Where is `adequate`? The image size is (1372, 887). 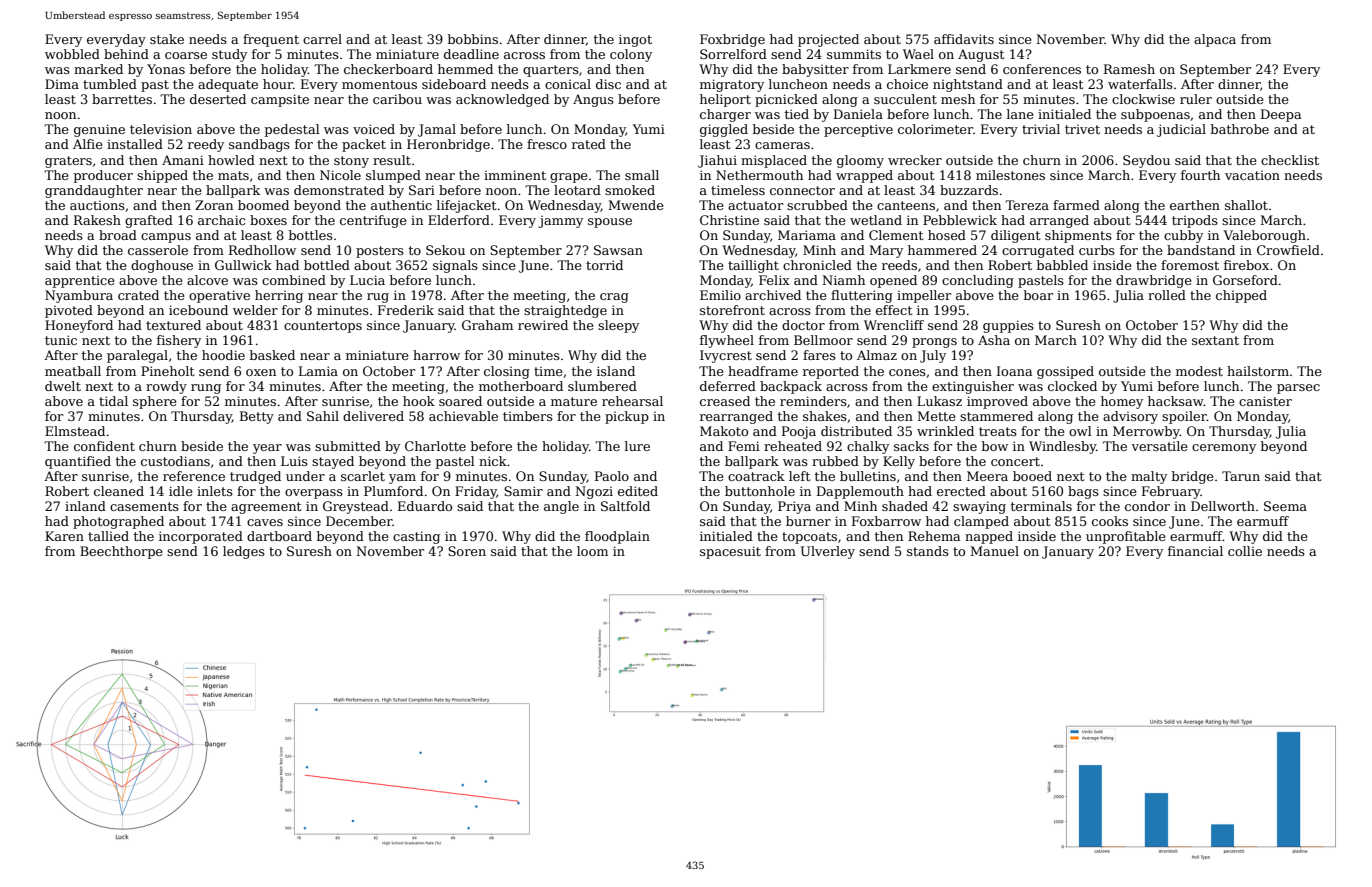
adequate is located at coordinates (228, 85).
